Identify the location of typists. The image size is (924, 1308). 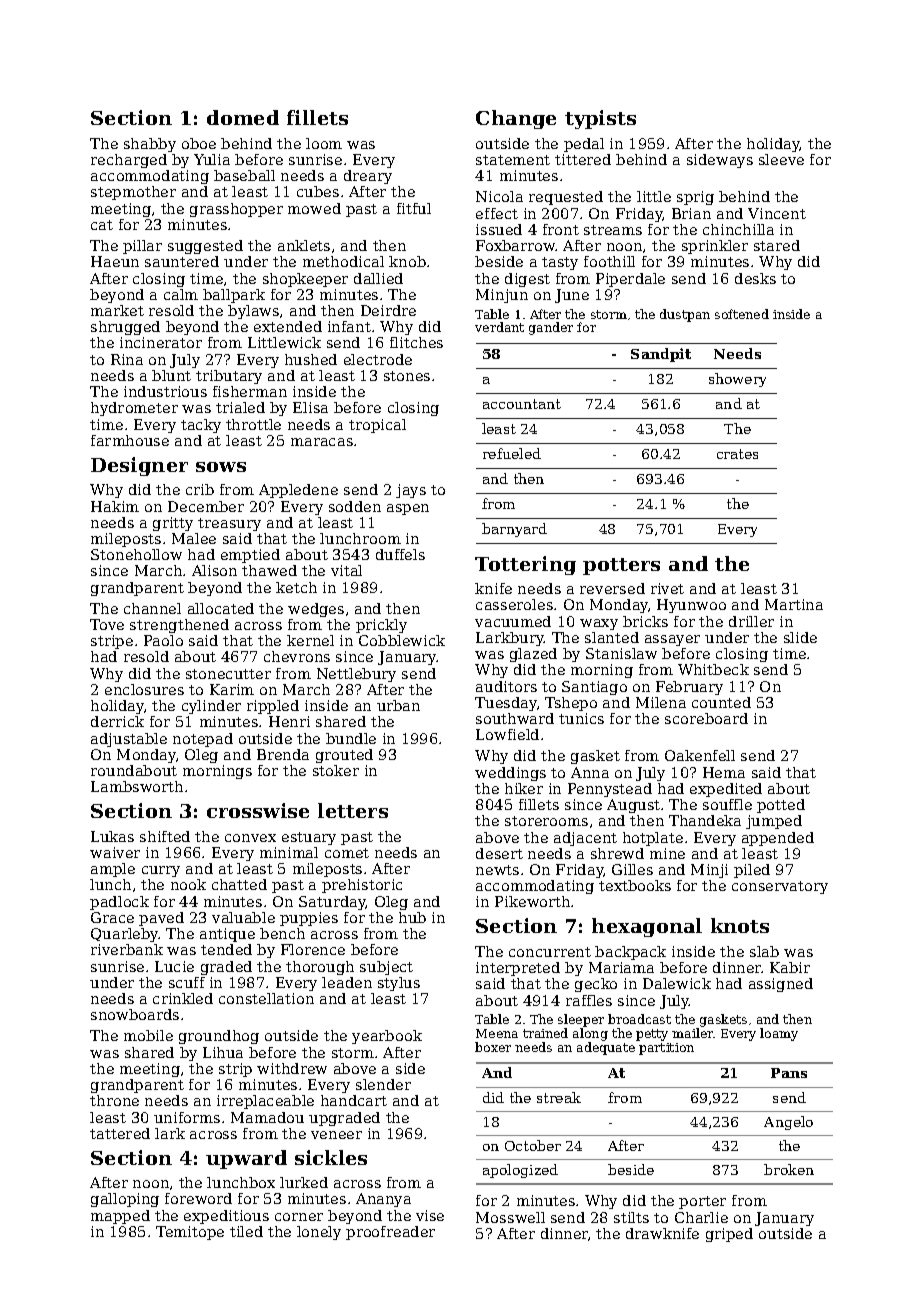
(600, 119).
